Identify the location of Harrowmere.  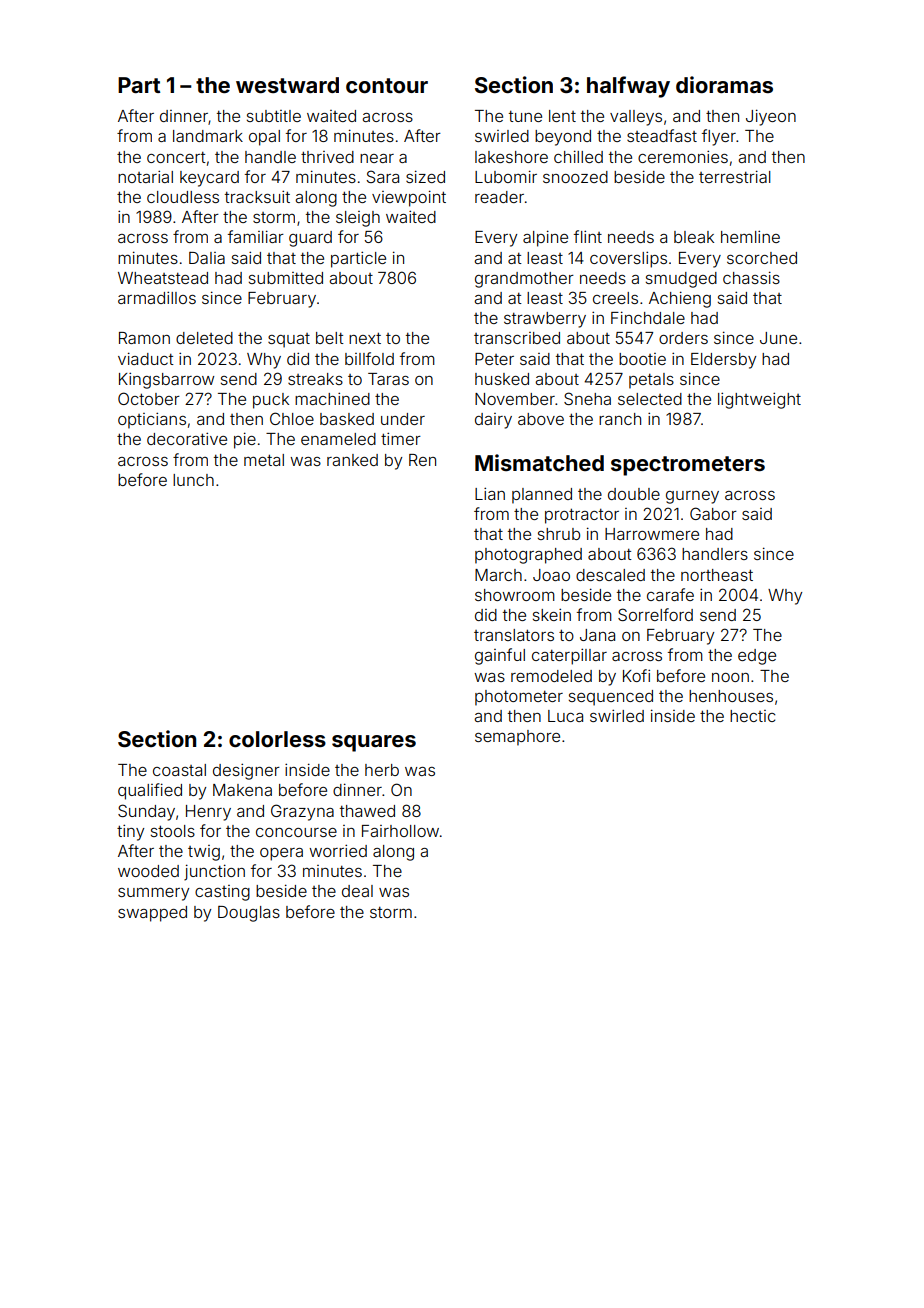
(652, 534).
